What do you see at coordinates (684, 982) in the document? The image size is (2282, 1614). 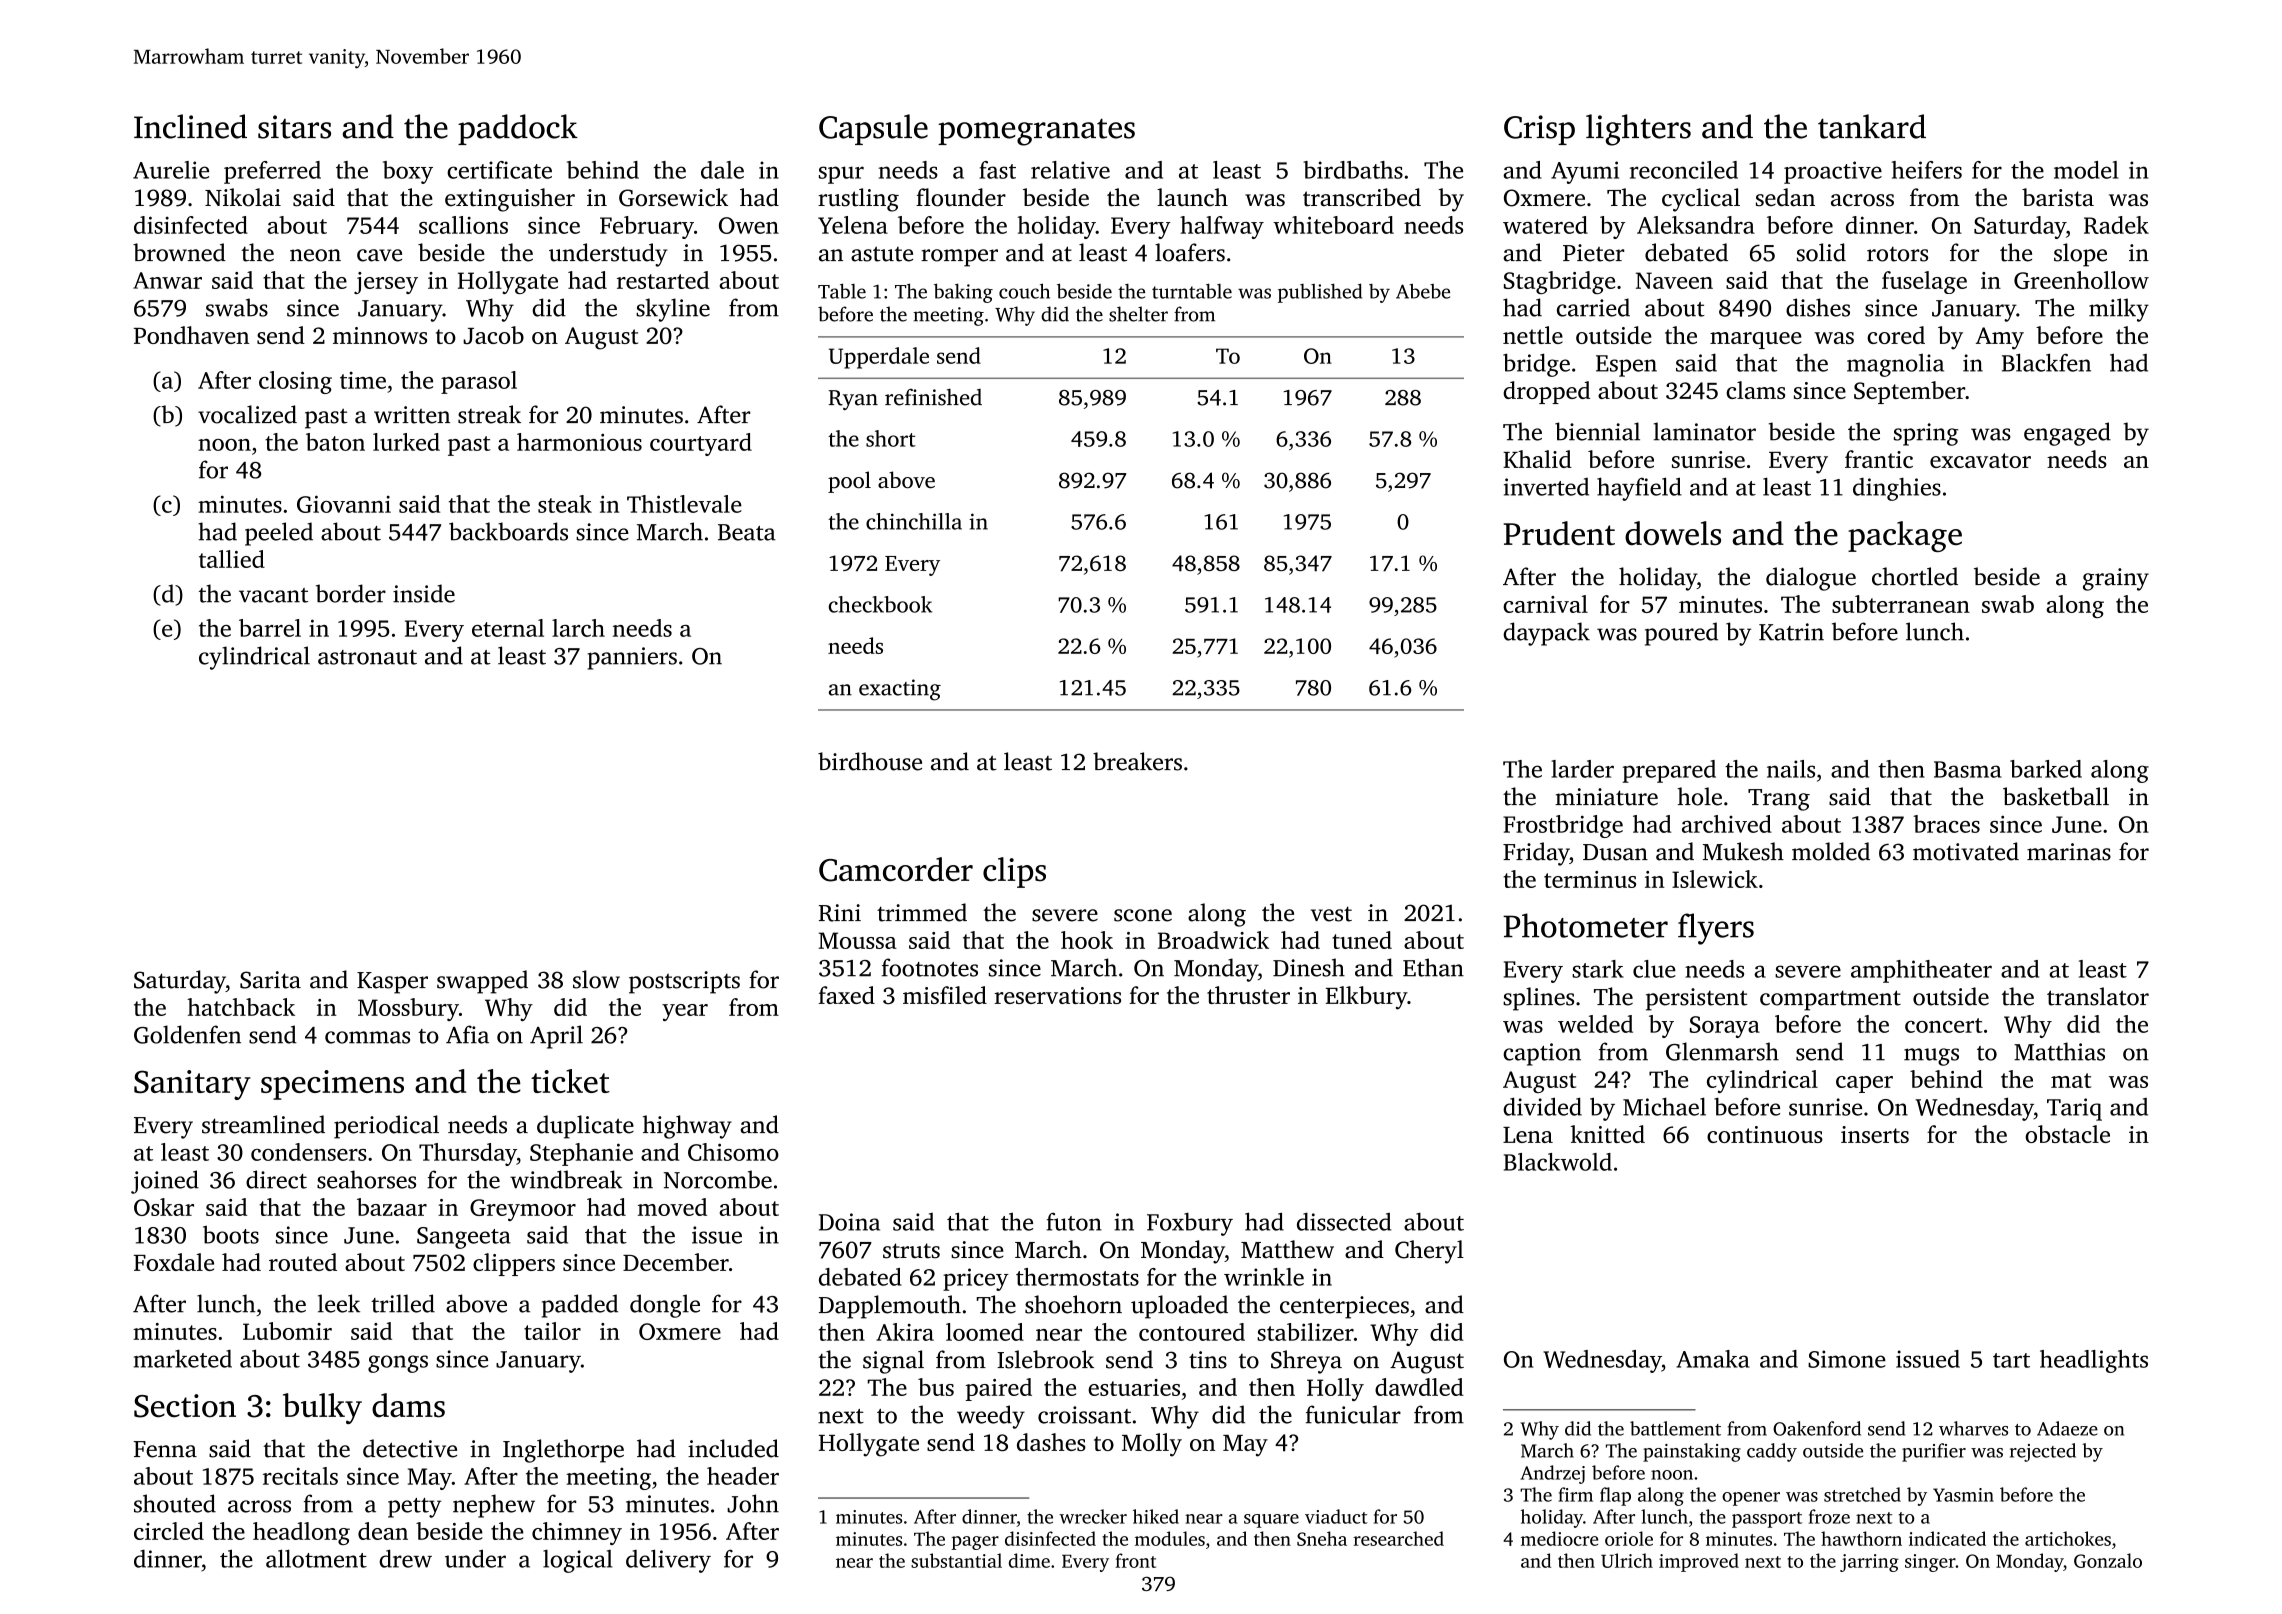 I see `postscripts` at bounding box center [684, 982].
